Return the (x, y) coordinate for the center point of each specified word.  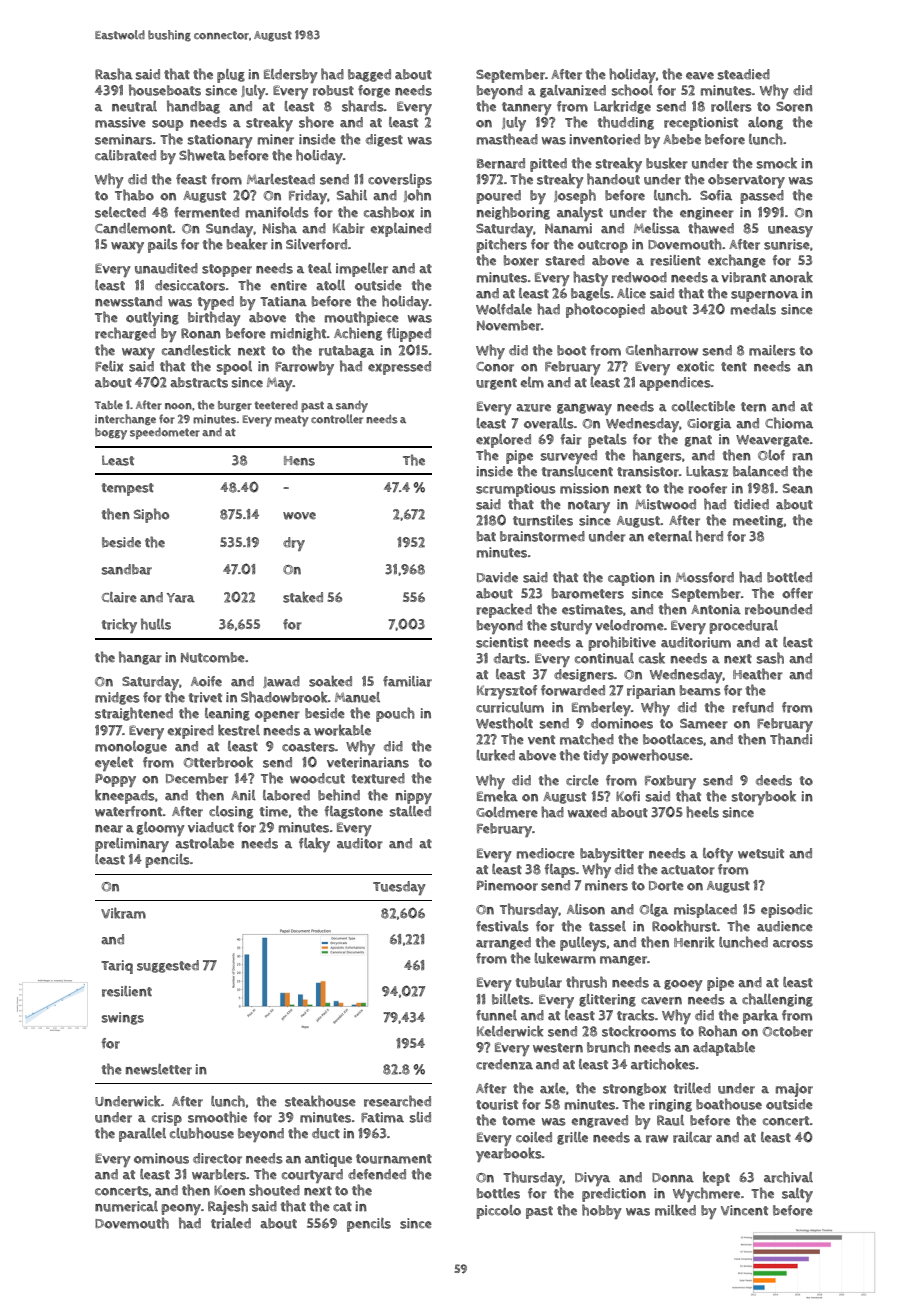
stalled (410, 811)
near (109, 829)
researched (397, 1101)
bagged (369, 75)
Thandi (791, 739)
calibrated (125, 155)
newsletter (159, 1069)
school (632, 90)
